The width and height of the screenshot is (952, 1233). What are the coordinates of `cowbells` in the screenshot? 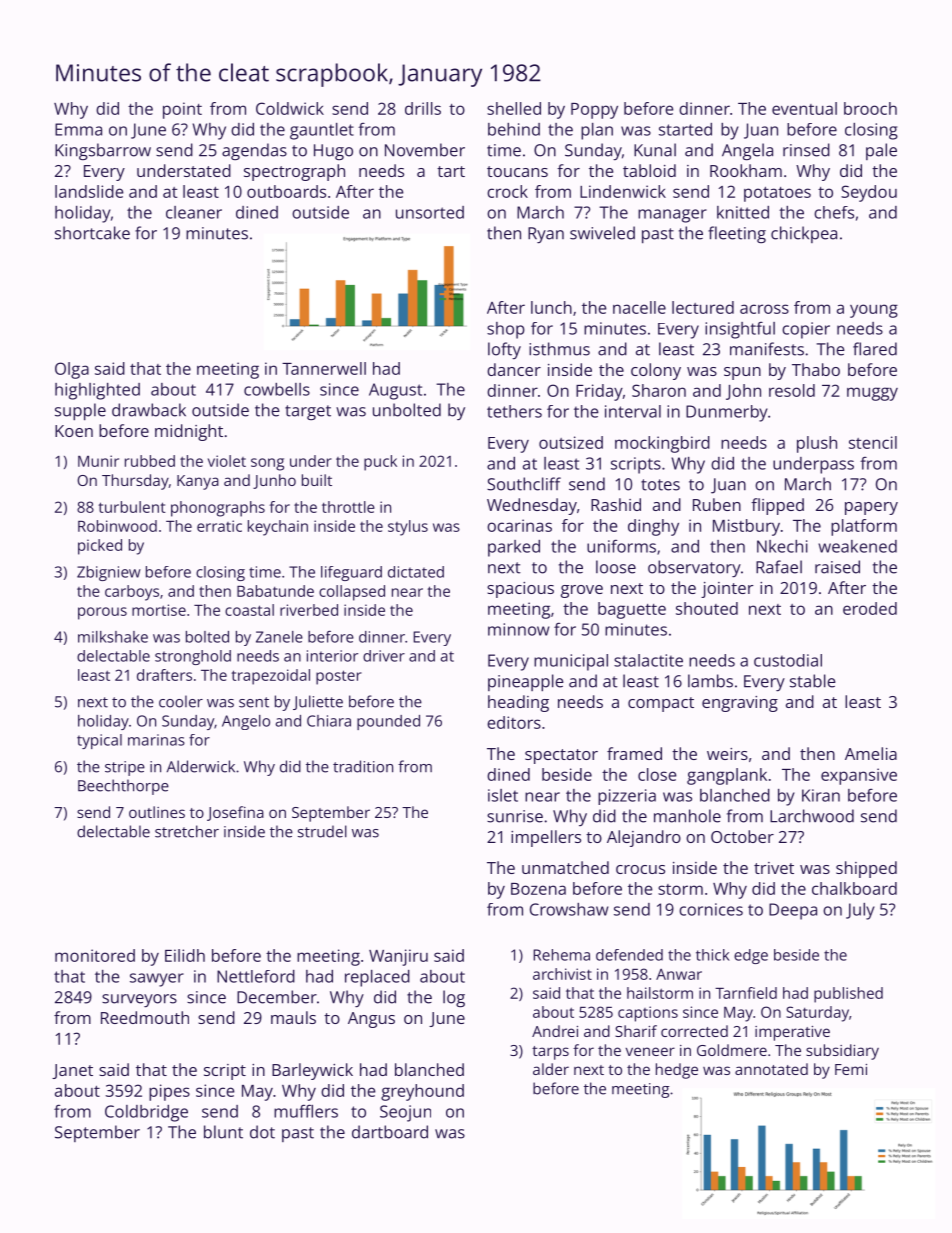 It's located at (277, 389).
